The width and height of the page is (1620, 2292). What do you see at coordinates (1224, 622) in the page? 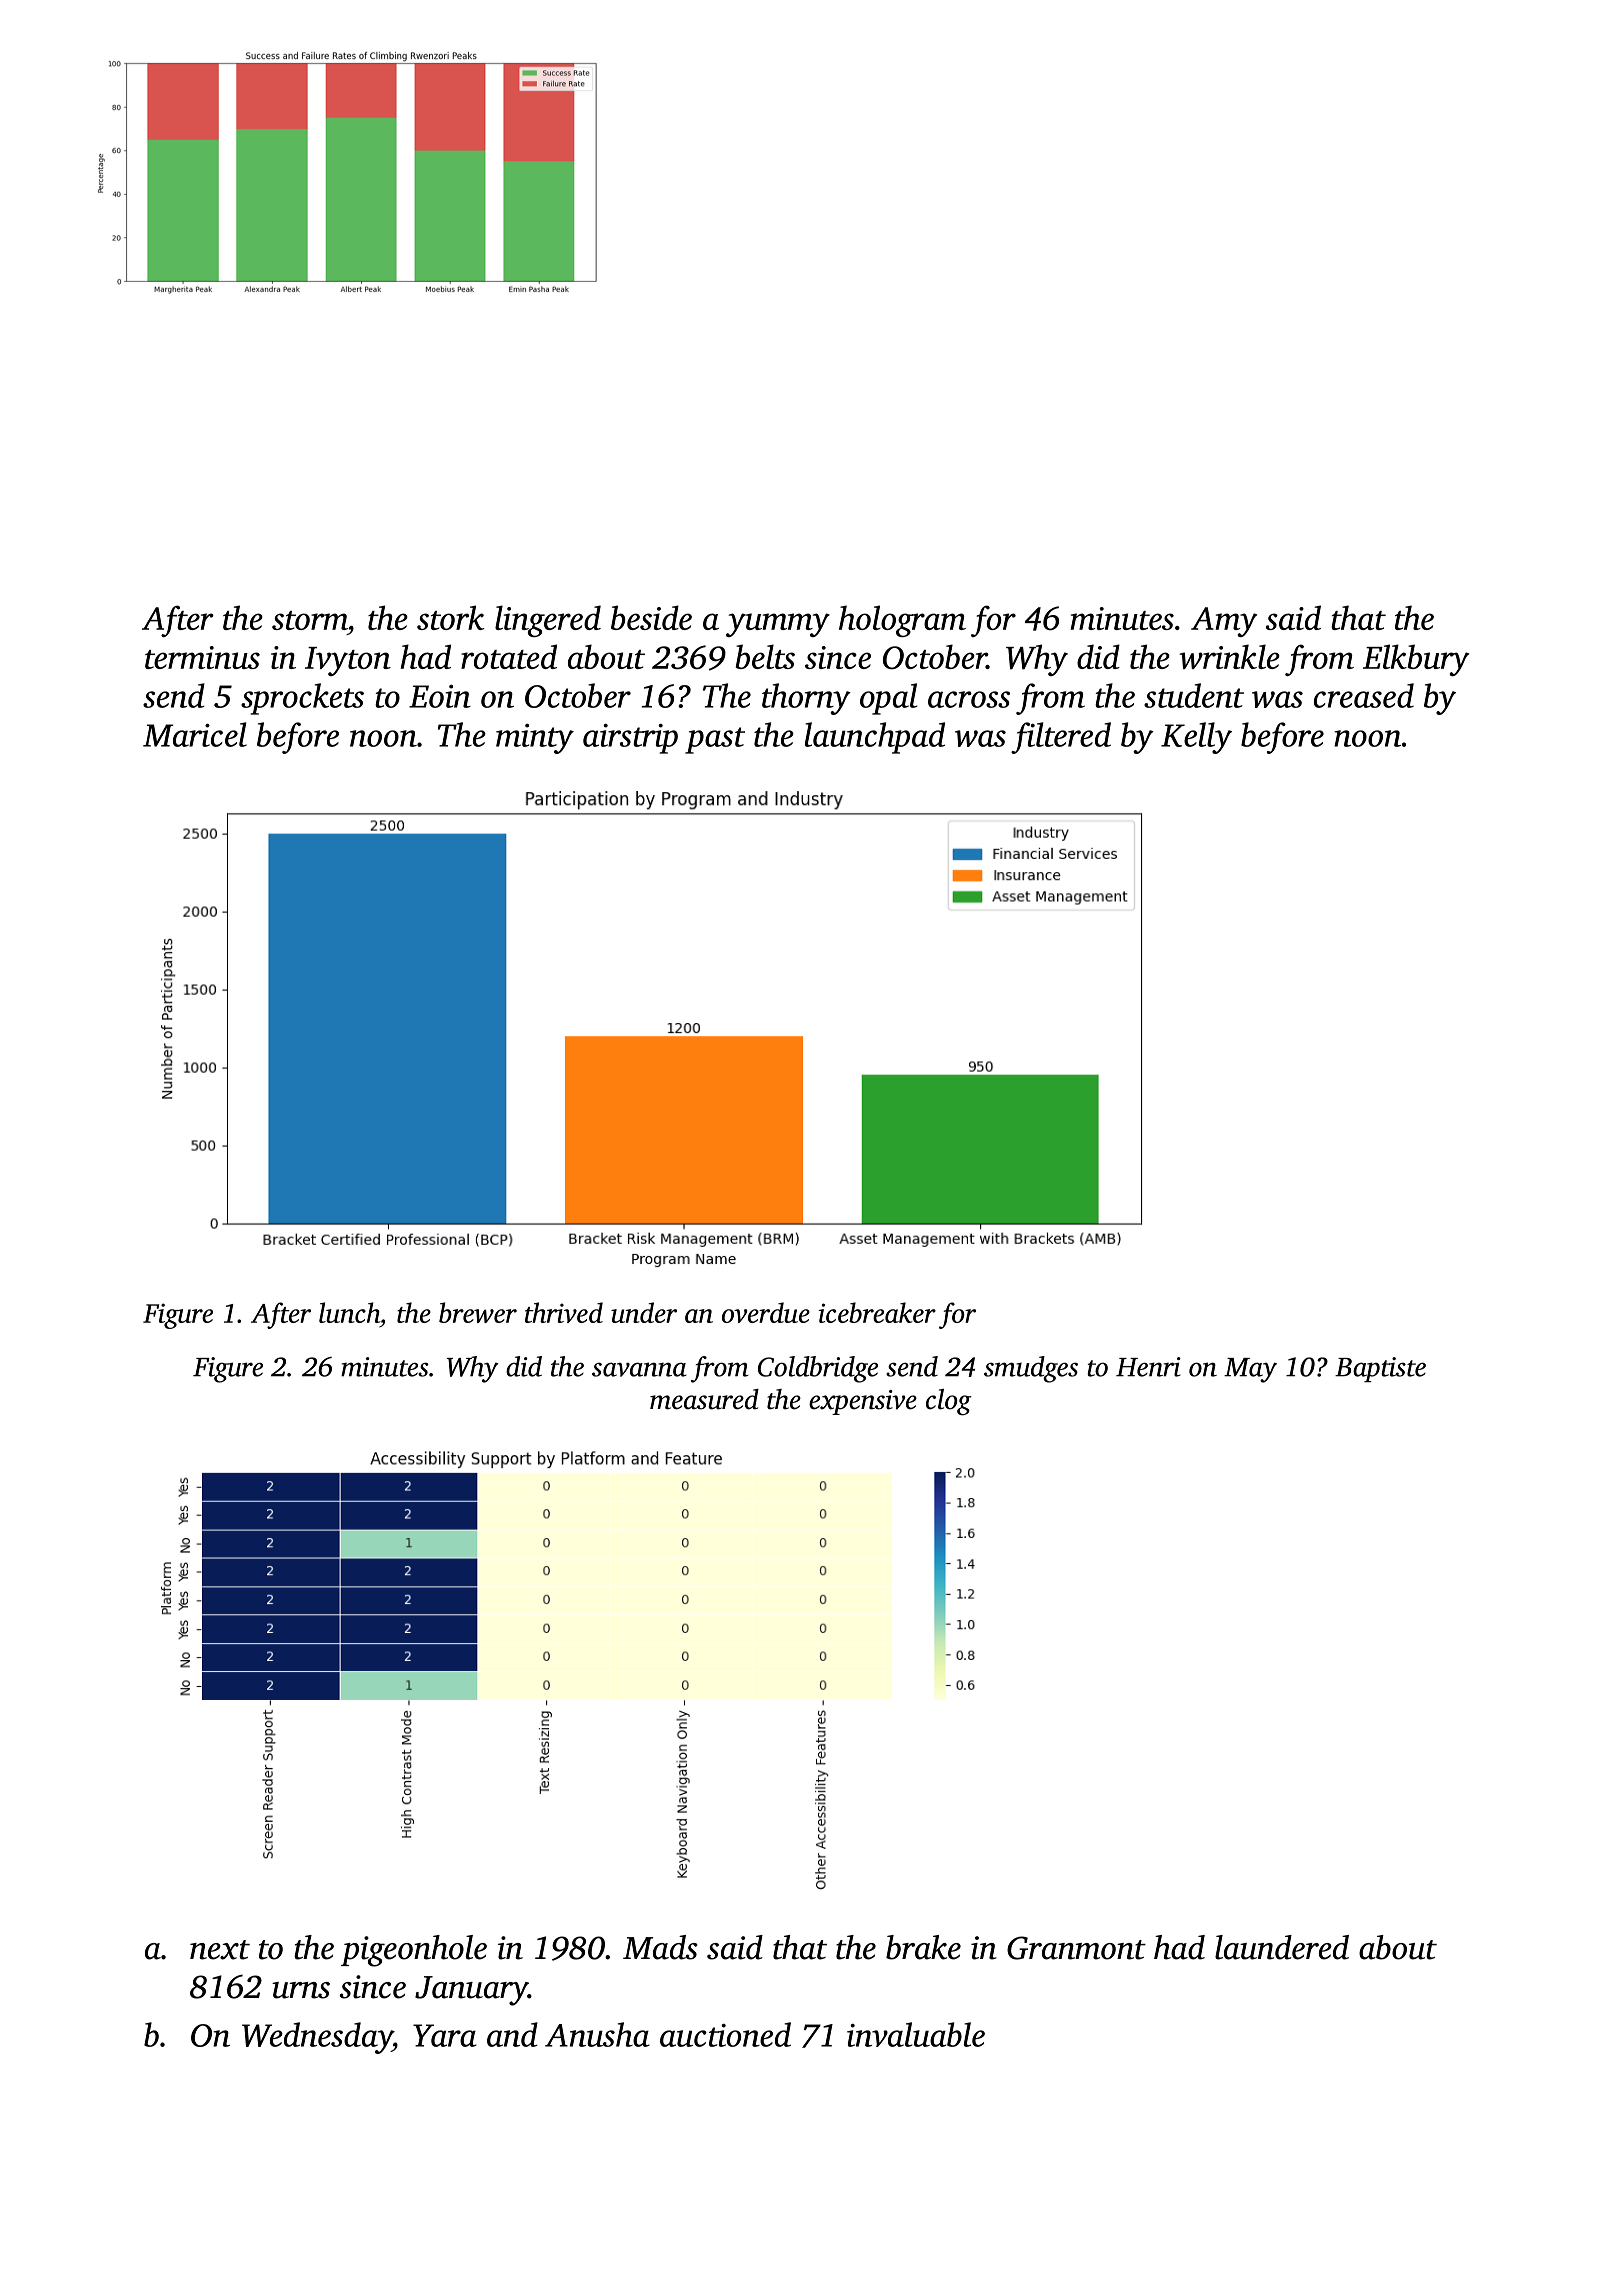
I see `Amy` at bounding box center [1224, 622].
